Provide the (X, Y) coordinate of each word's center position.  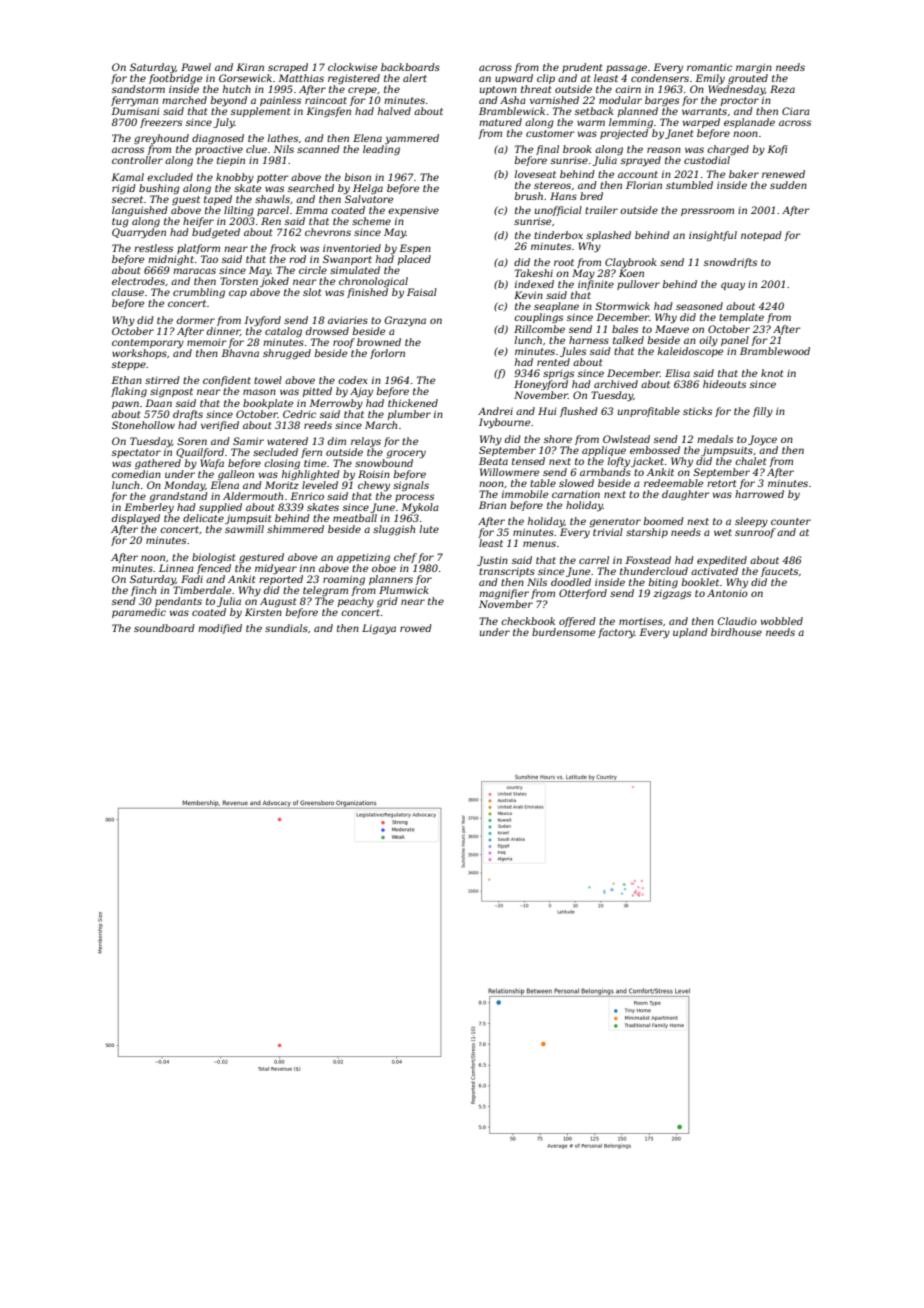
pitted (317, 392)
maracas (194, 271)
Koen (631, 273)
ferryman (134, 101)
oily (708, 341)
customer (550, 133)
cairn (628, 89)
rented (553, 362)
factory (616, 633)
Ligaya (379, 629)
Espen (415, 249)
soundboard (164, 628)
